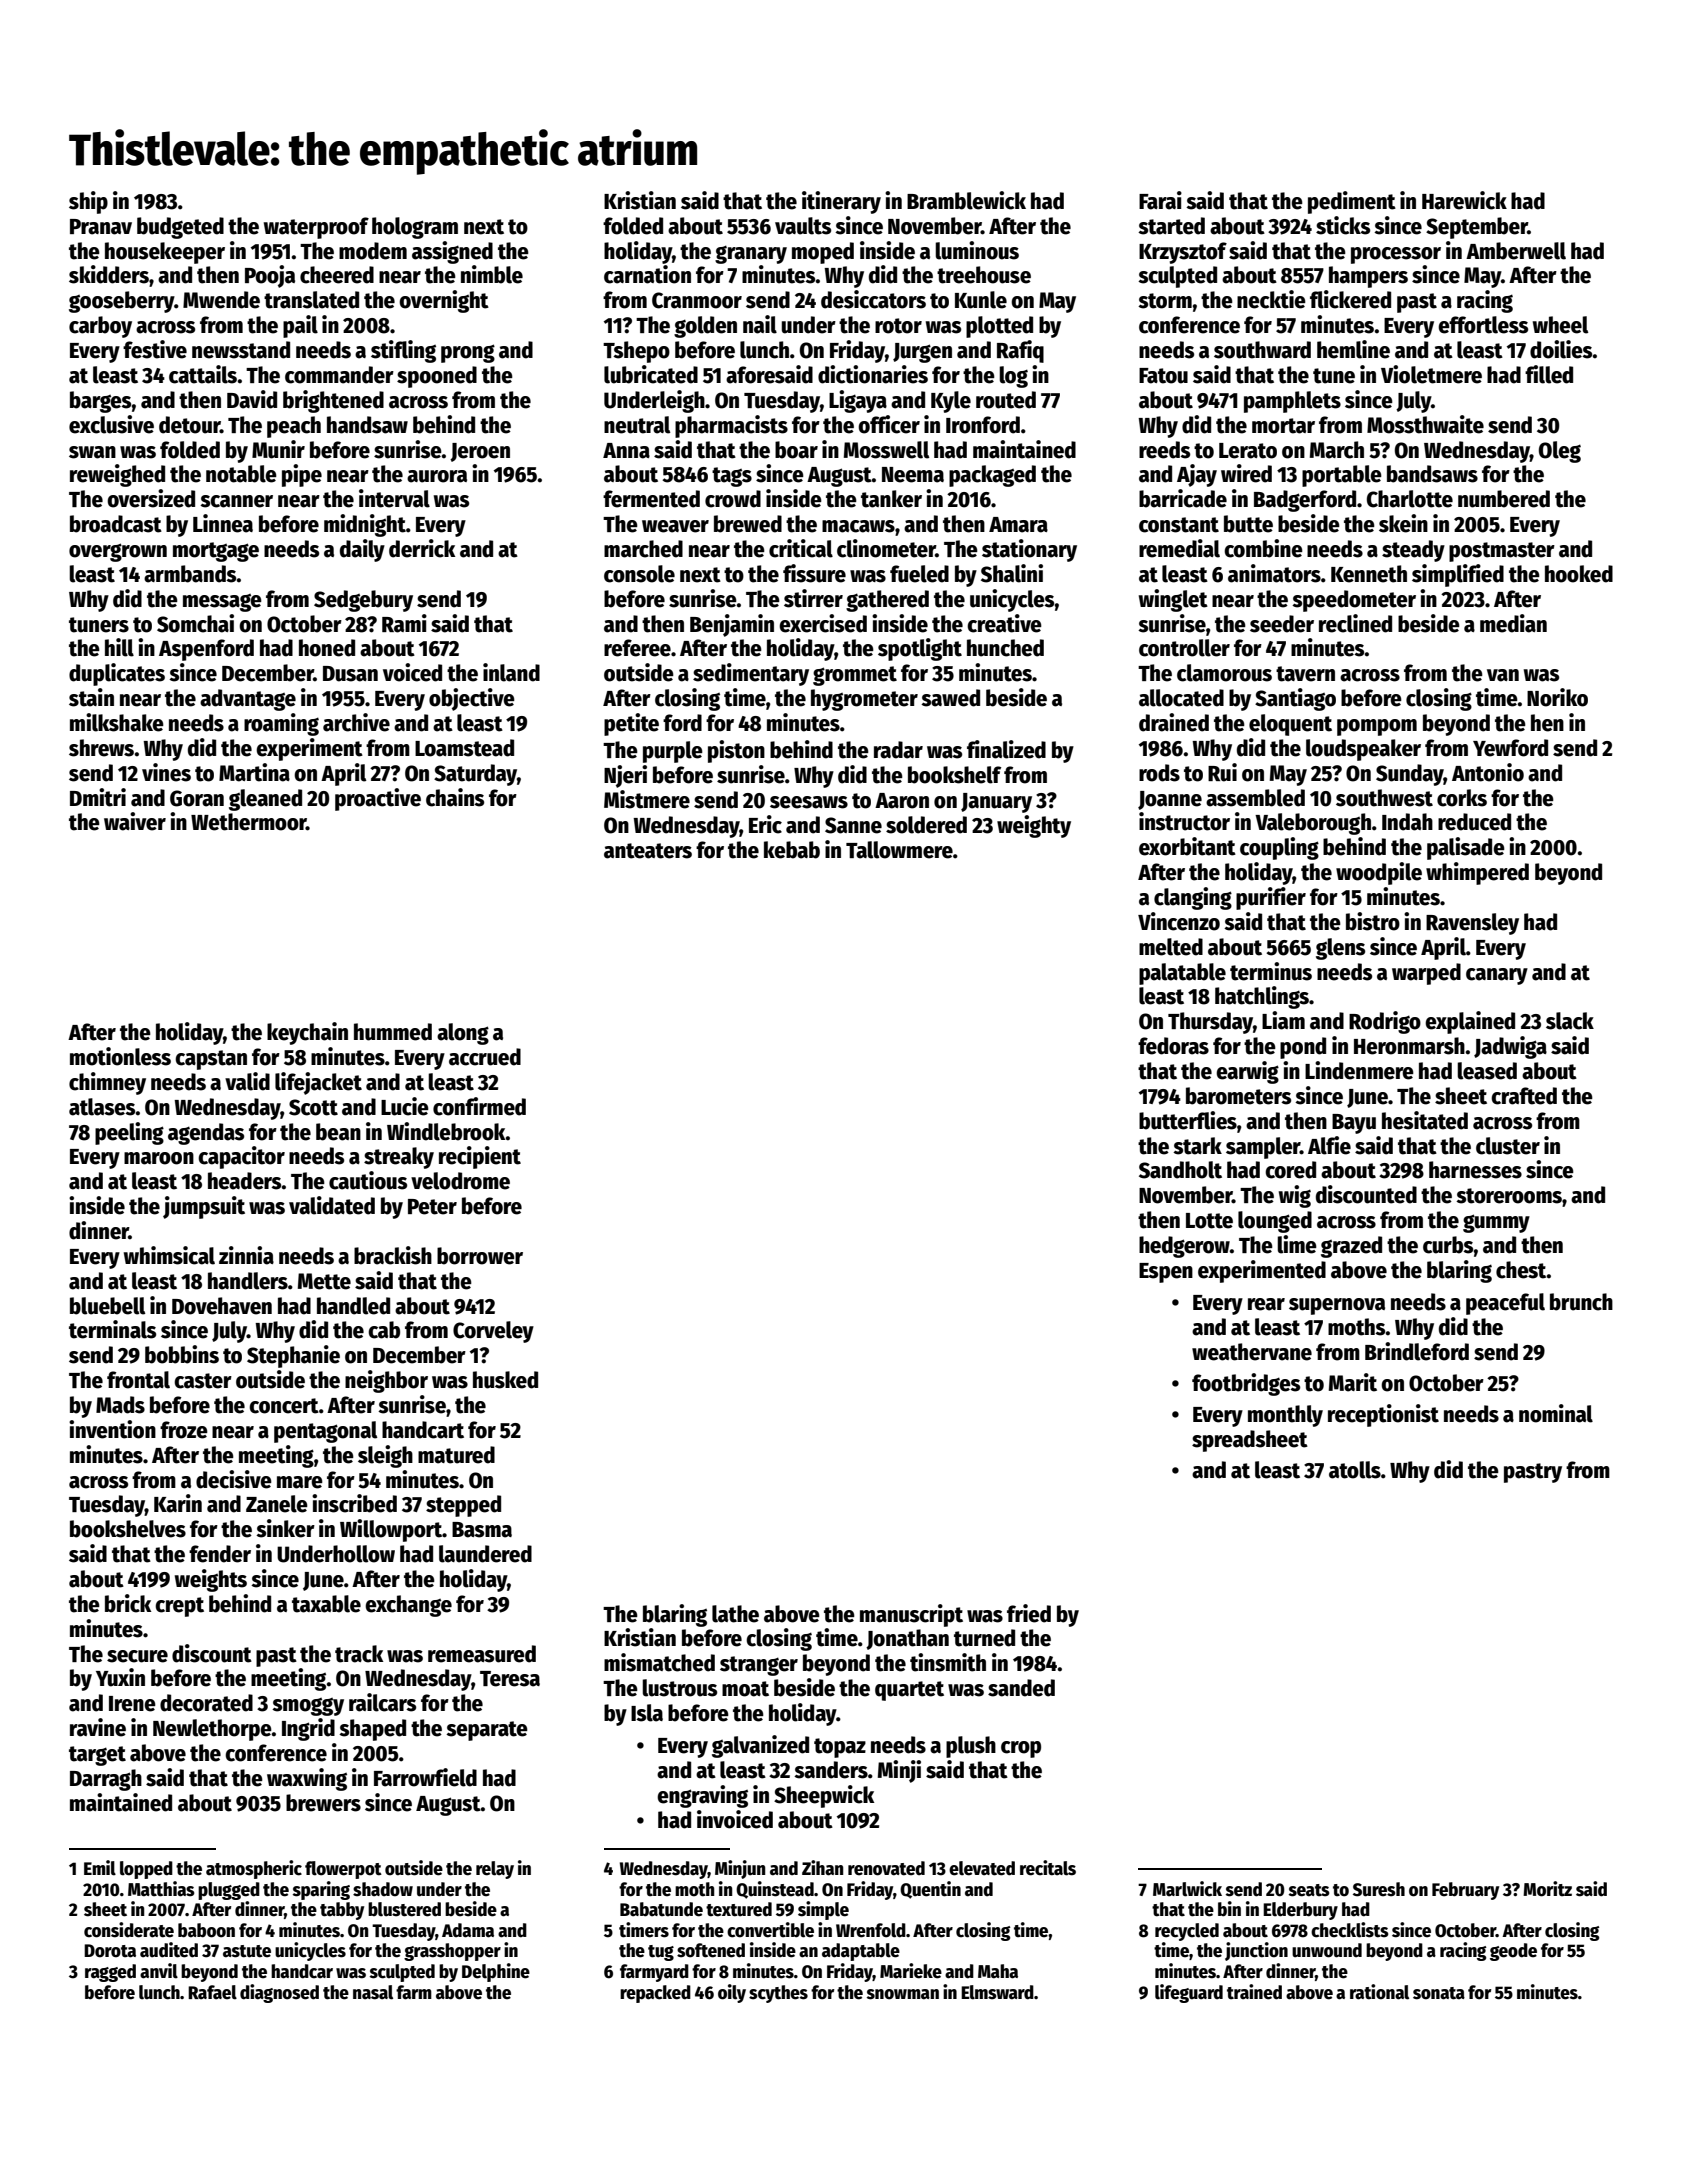 This screenshot has height=2178, width=1683. I want to click on kebab, so click(792, 850).
